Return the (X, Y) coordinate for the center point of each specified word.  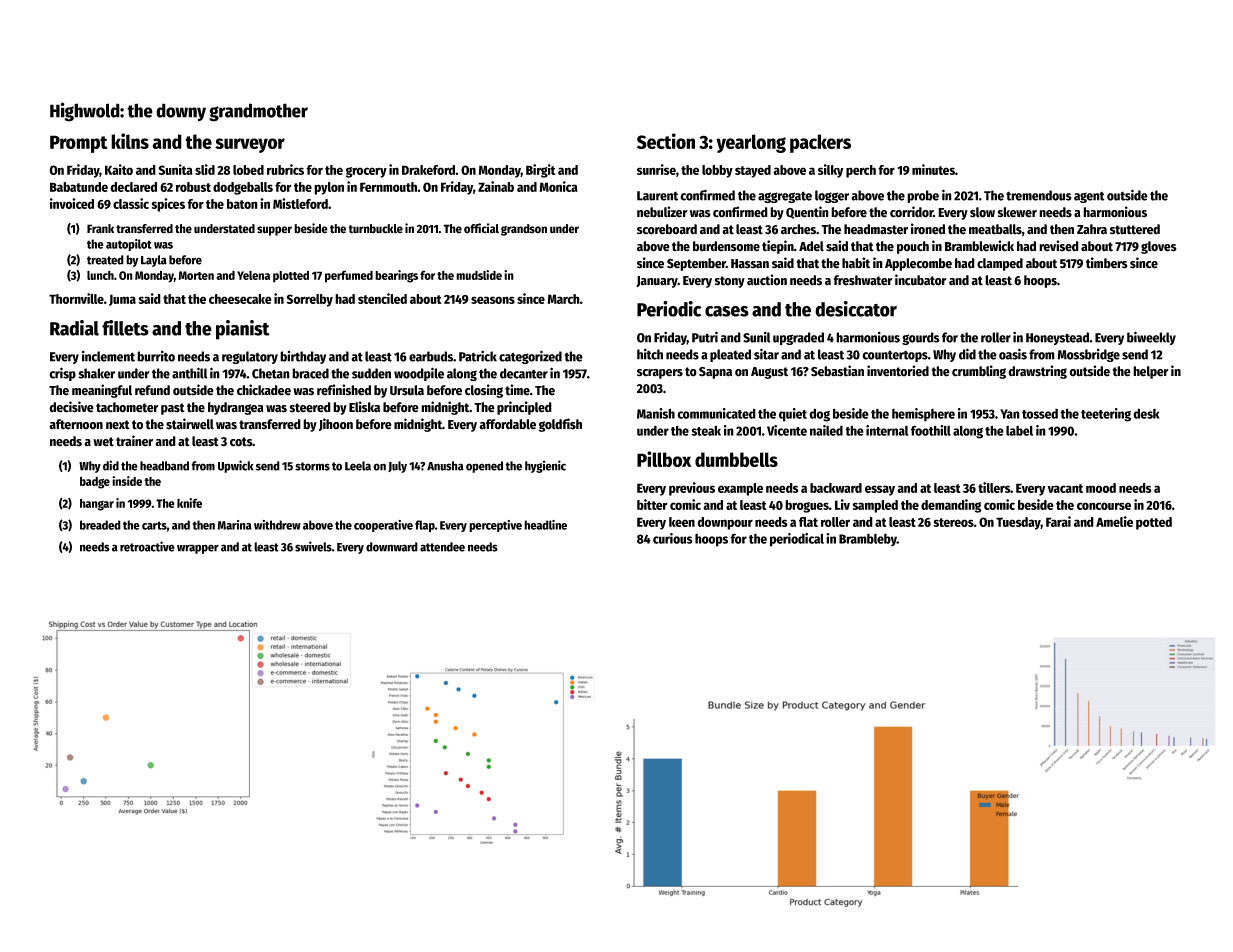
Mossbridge (1088, 355)
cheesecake (240, 299)
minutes (933, 169)
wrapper (198, 549)
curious (673, 538)
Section (666, 141)
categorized (530, 357)
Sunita (175, 169)
